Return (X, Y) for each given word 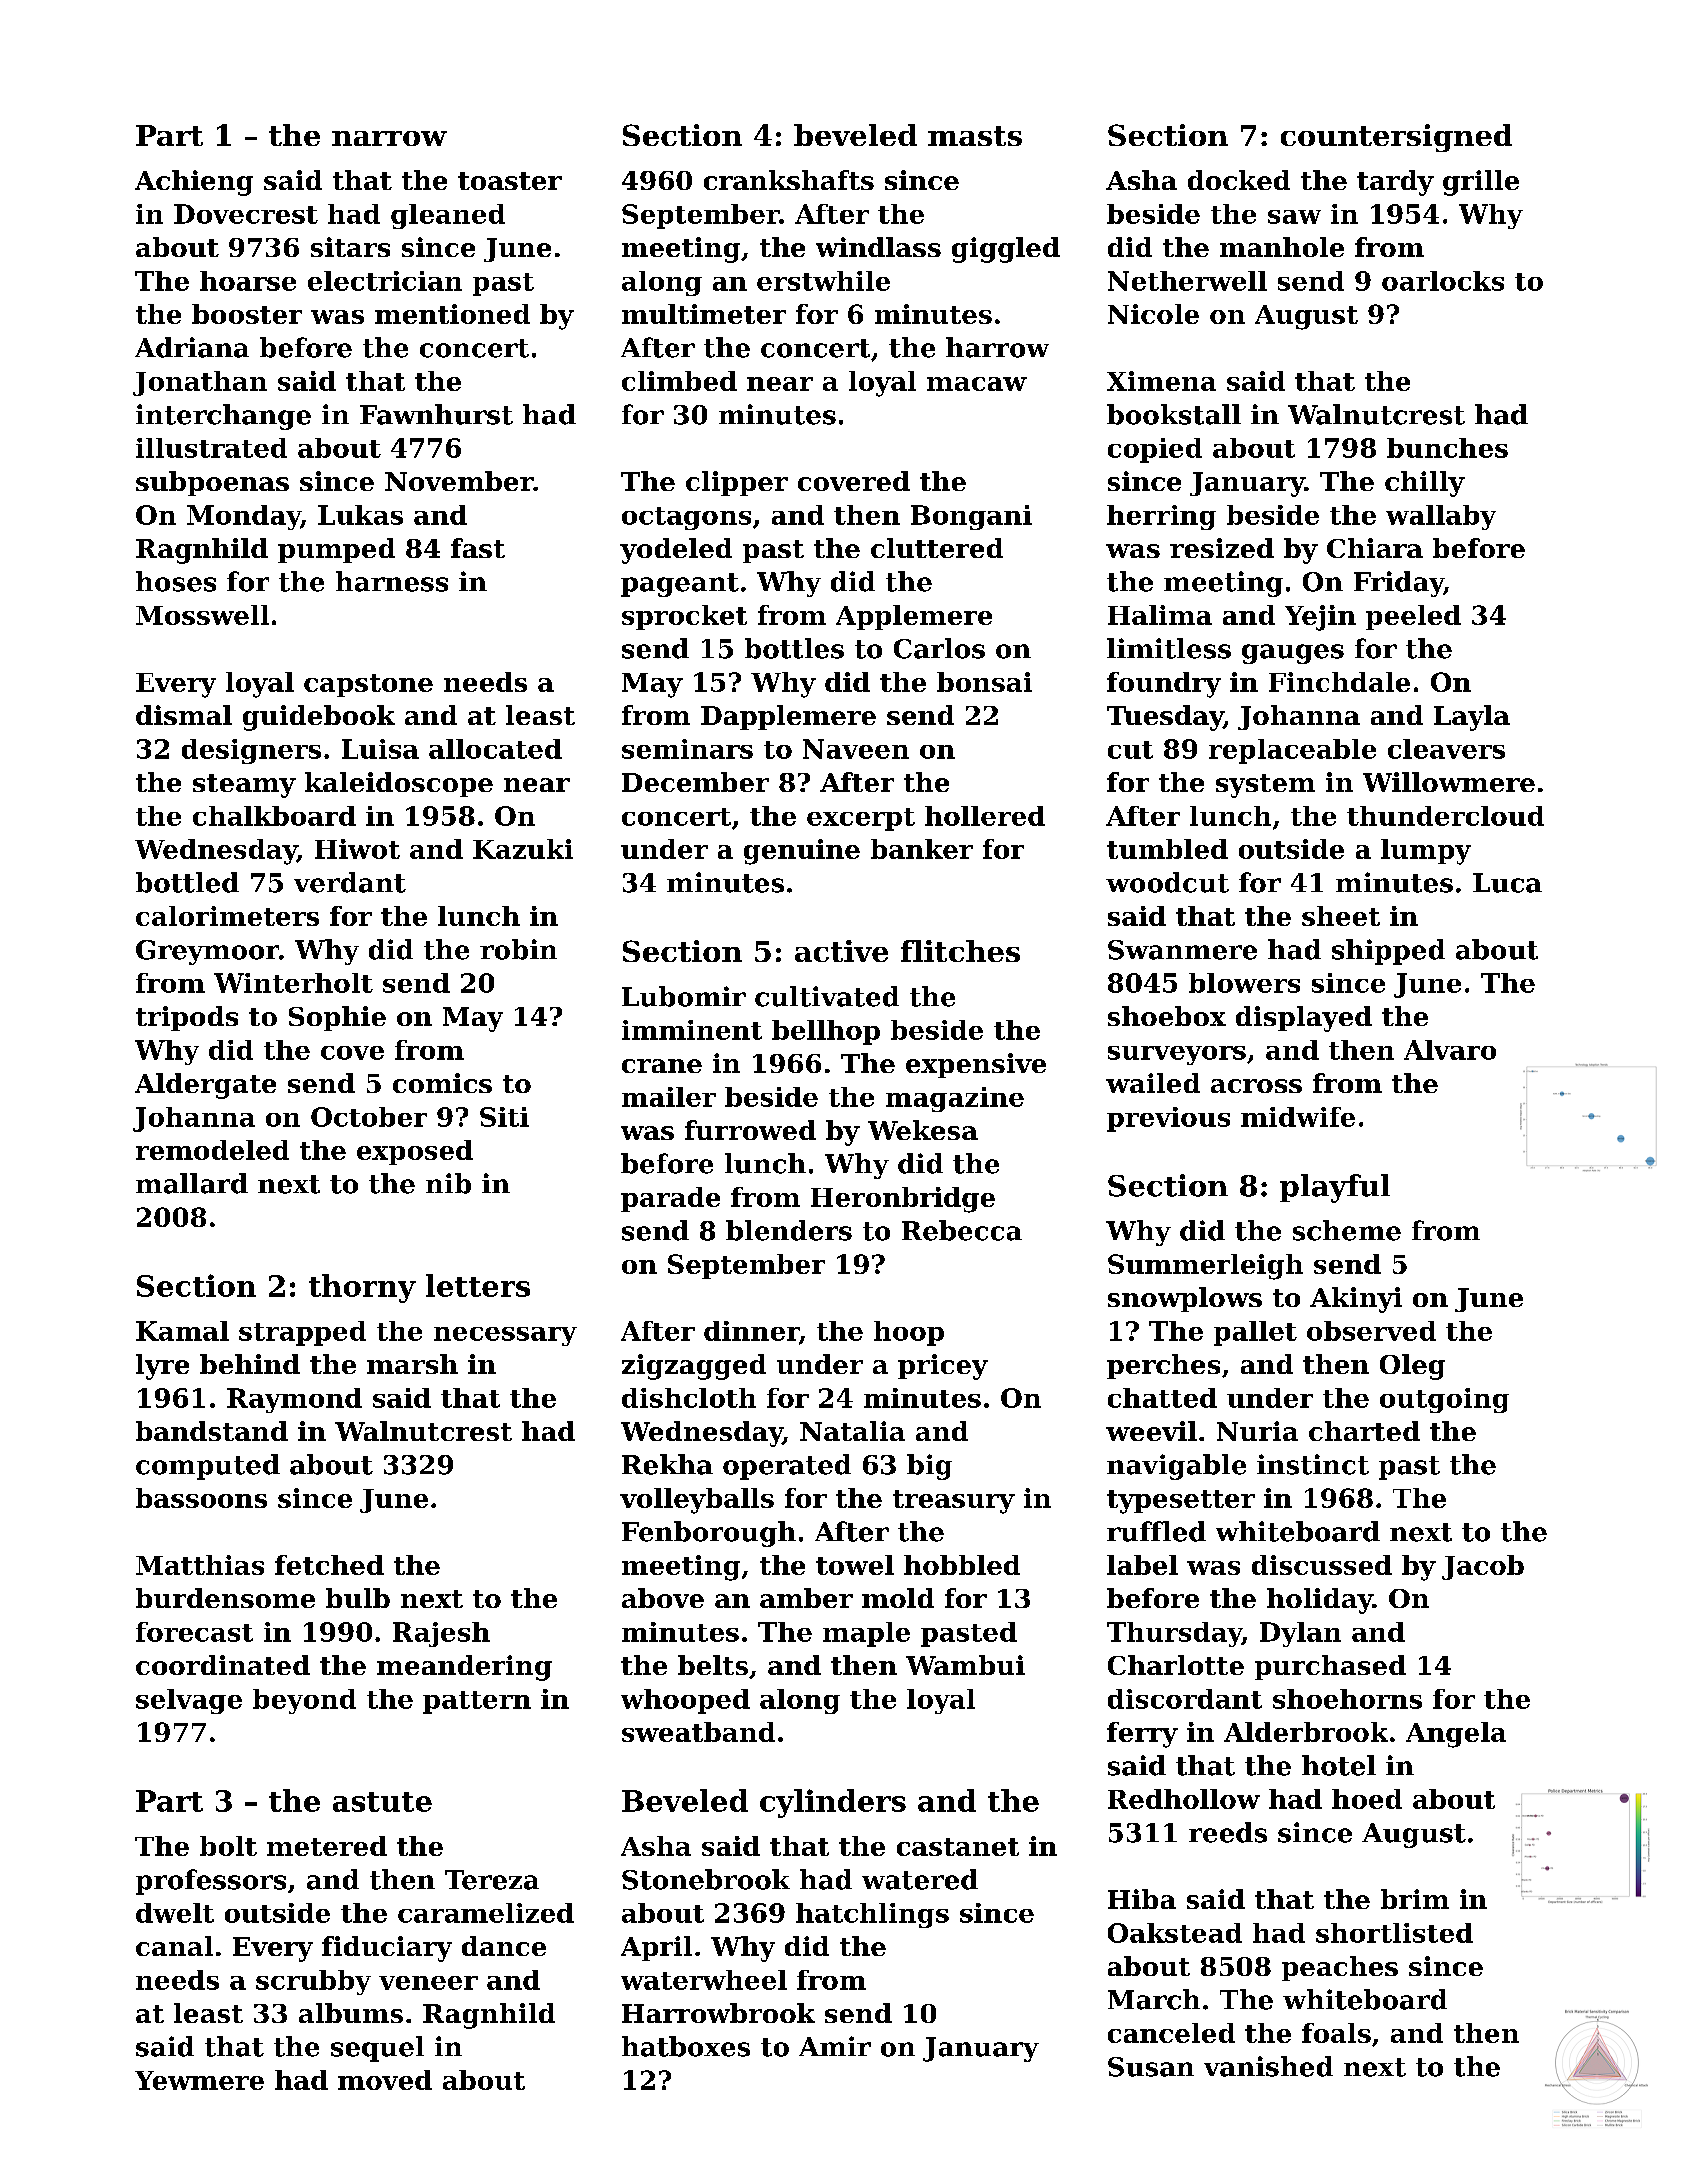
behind (250, 1364)
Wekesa (923, 1130)
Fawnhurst (436, 414)
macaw (977, 384)
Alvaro (1450, 1050)
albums (351, 2013)
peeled (1413, 617)
